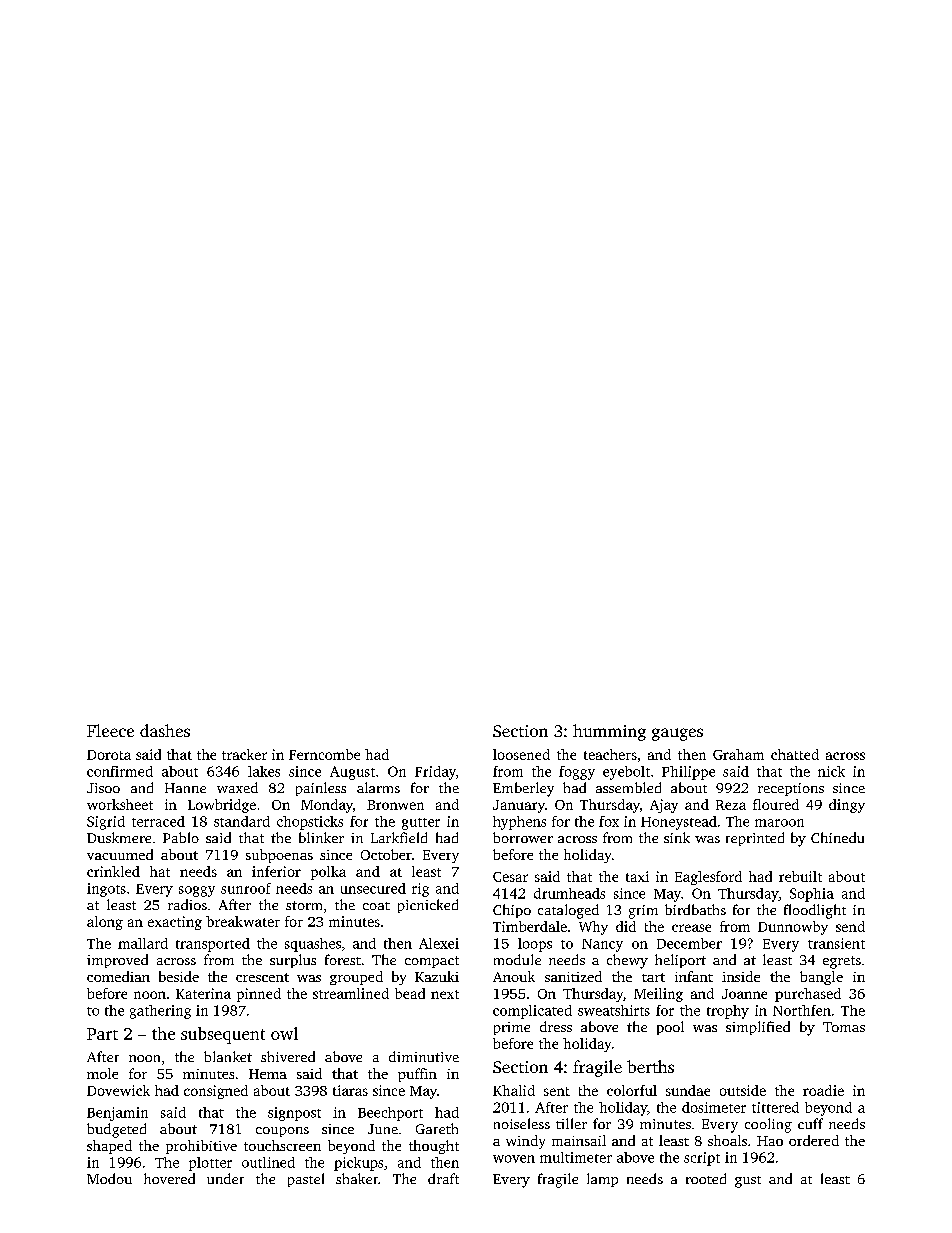 Image resolution: width=952 pixels, height=1233 pixels. What do you see at coordinates (165, 730) in the screenshot?
I see `dashes` at bounding box center [165, 730].
